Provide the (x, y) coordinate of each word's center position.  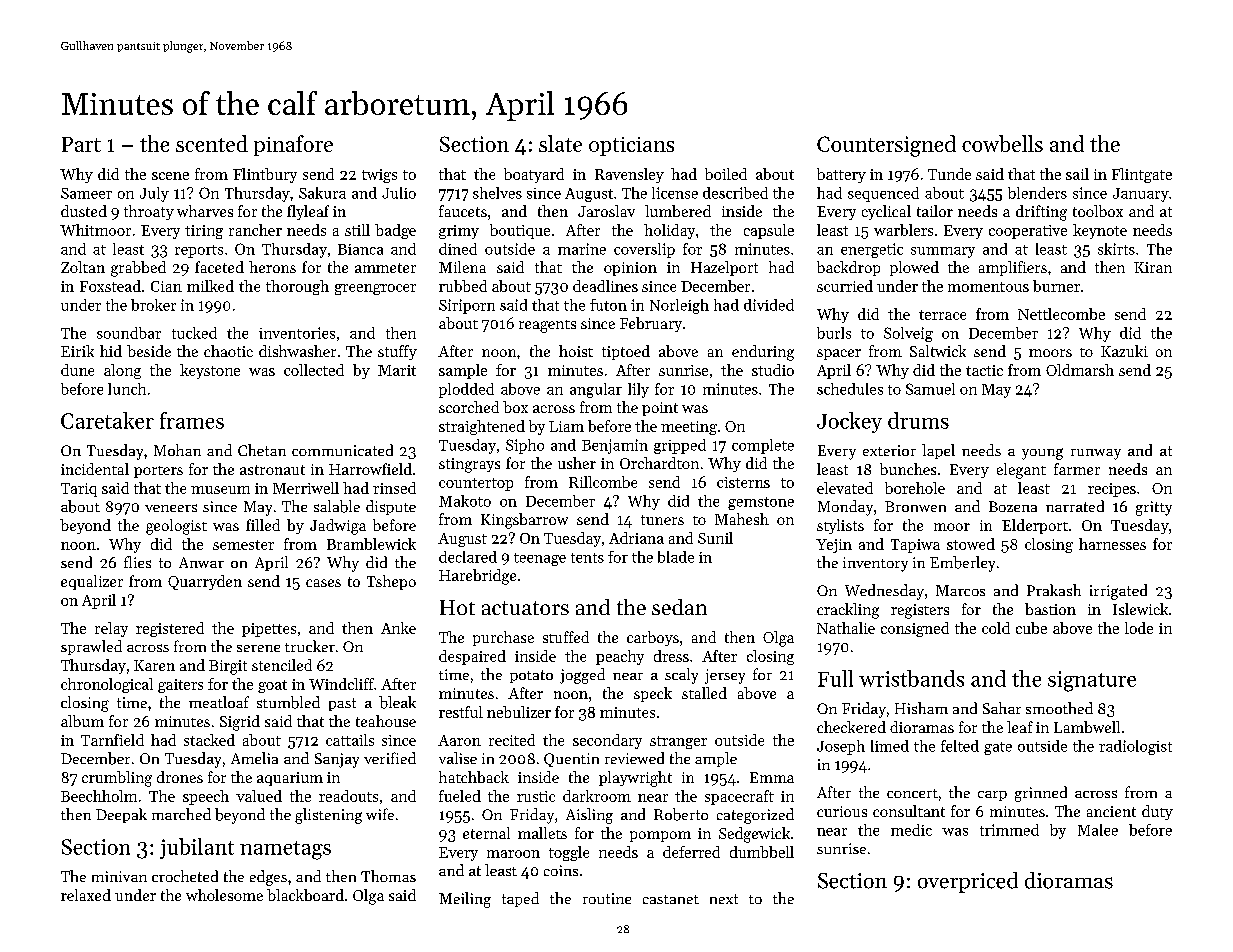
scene (170, 176)
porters (158, 472)
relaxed (86, 895)
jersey (725, 676)
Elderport (1035, 526)
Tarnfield (112, 740)
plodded (466, 390)
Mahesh (742, 519)
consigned (915, 629)
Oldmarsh (1080, 370)
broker (153, 305)
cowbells (1002, 143)
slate (560, 143)
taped (520, 899)
